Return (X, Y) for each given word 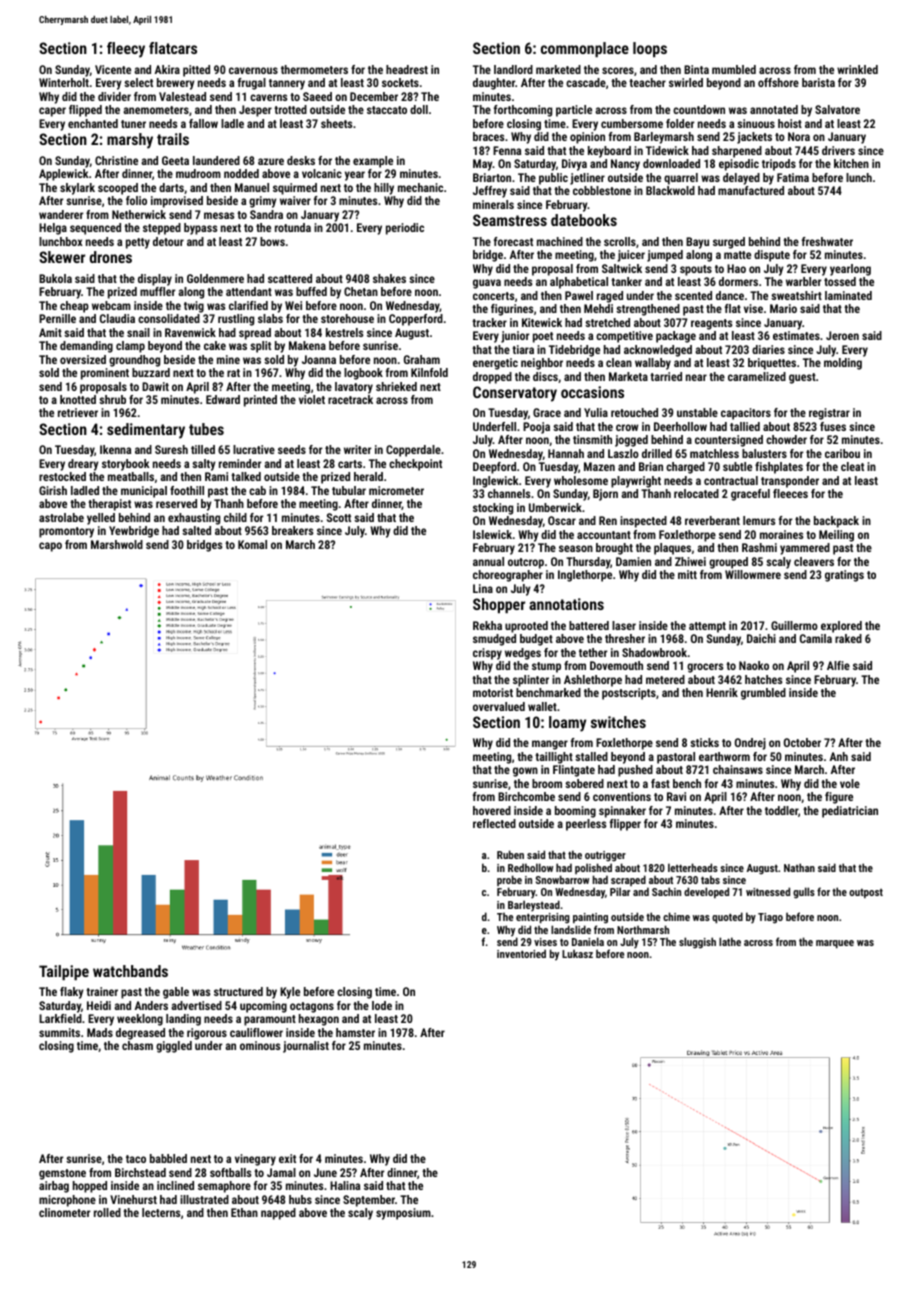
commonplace (585, 49)
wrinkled (857, 69)
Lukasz (577, 953)
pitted (196, 71)
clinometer (64, 1212)
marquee (835, 944)
